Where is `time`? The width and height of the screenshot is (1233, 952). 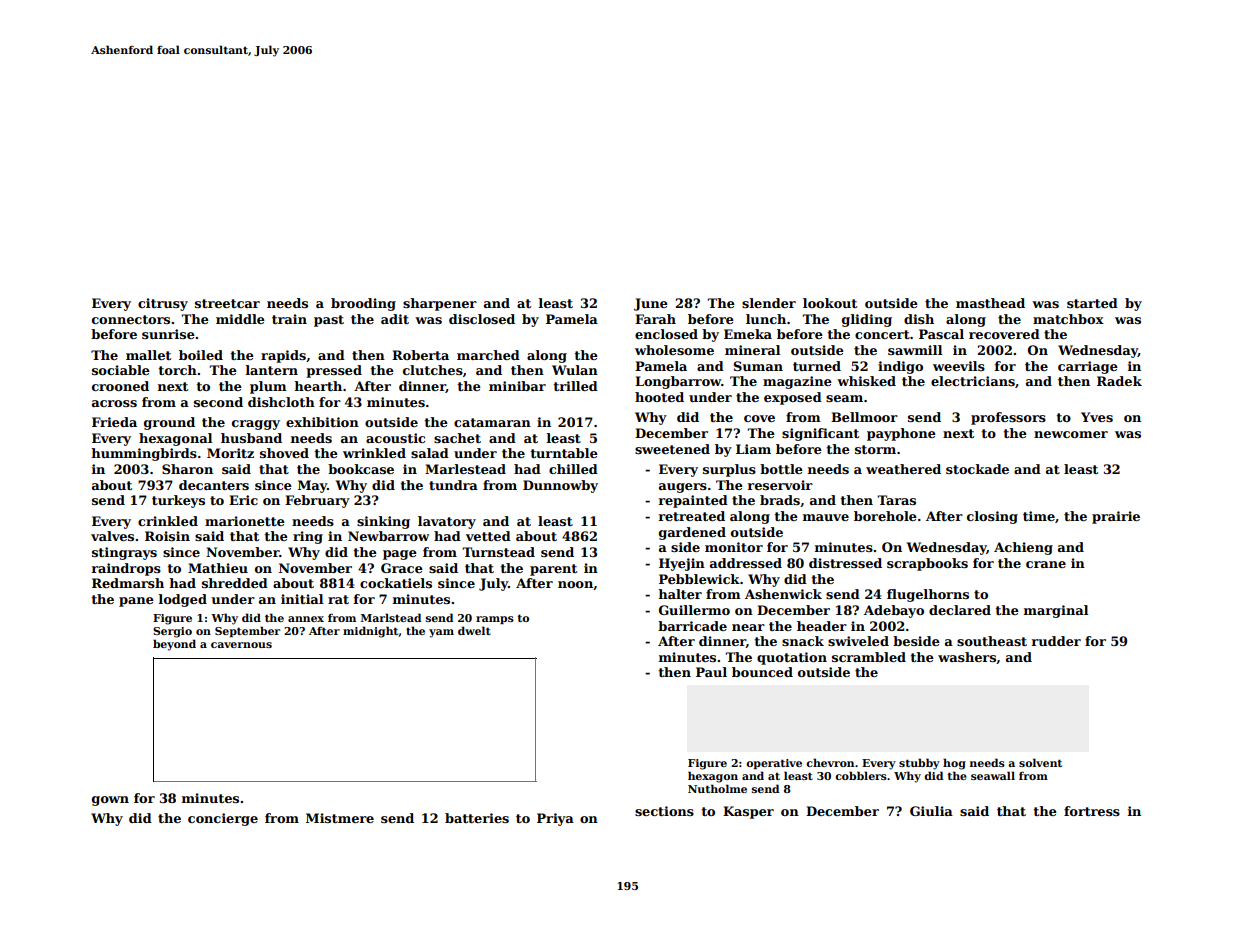 time is located at coordinates (1039, 516).
